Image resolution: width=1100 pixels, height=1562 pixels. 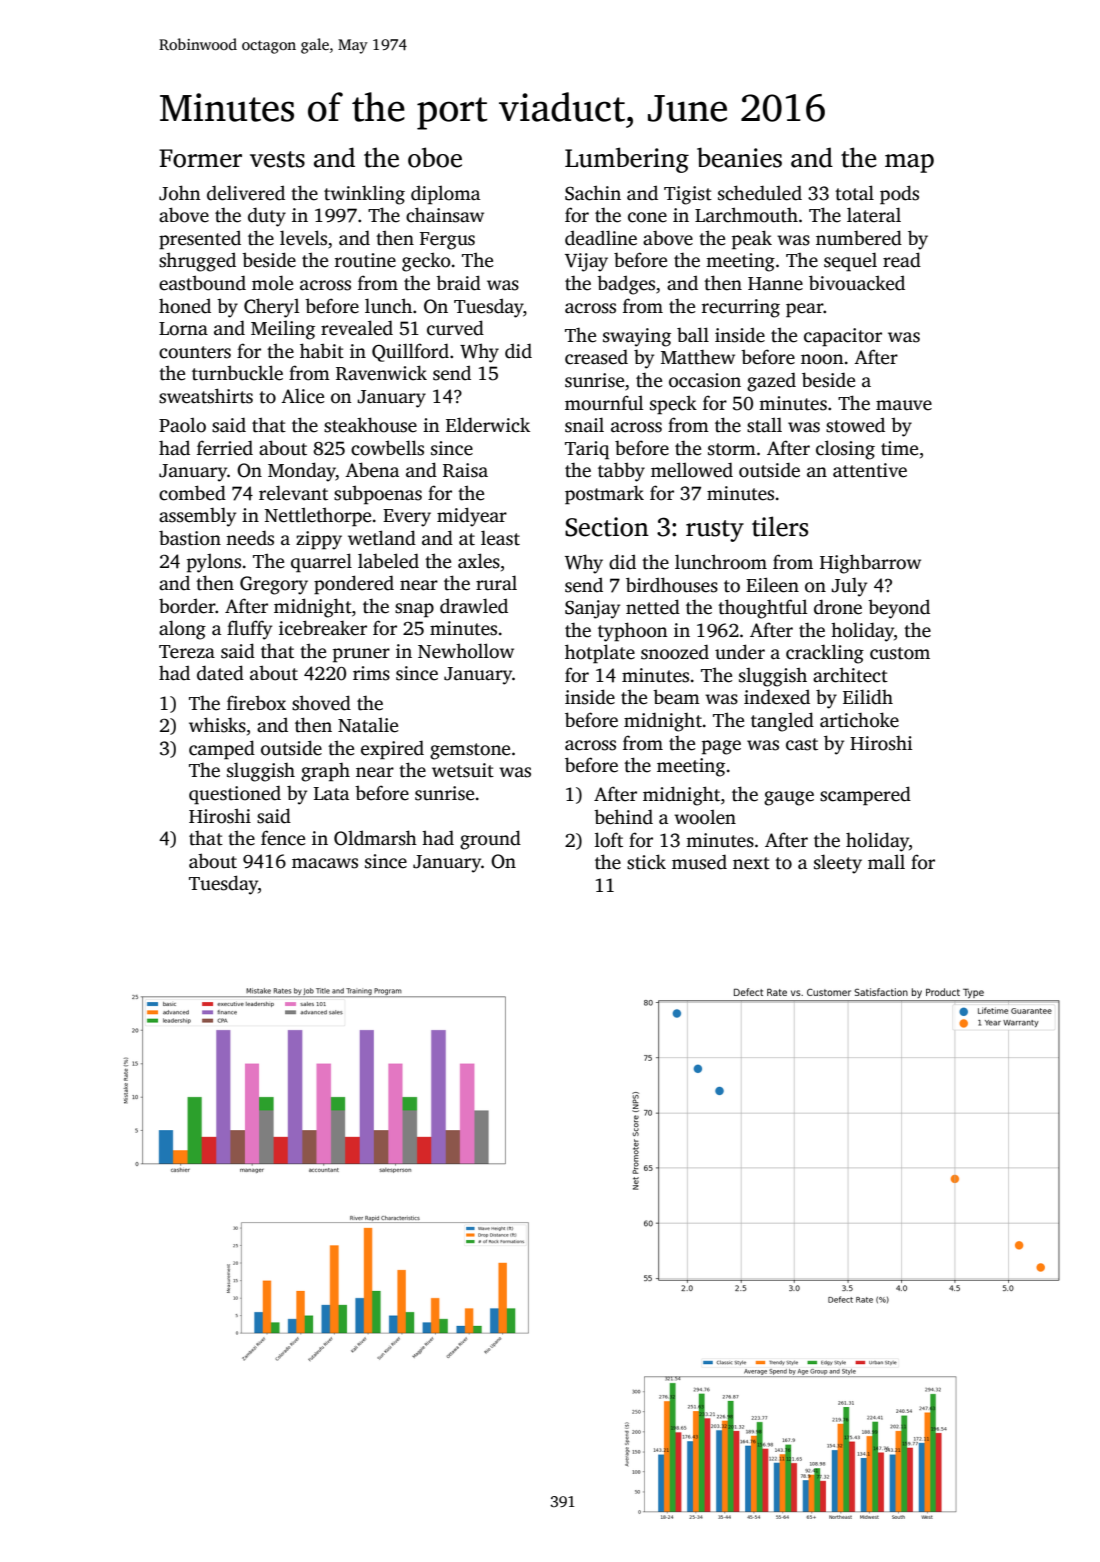 I want to click on netted, so click(x=653, y=607).
